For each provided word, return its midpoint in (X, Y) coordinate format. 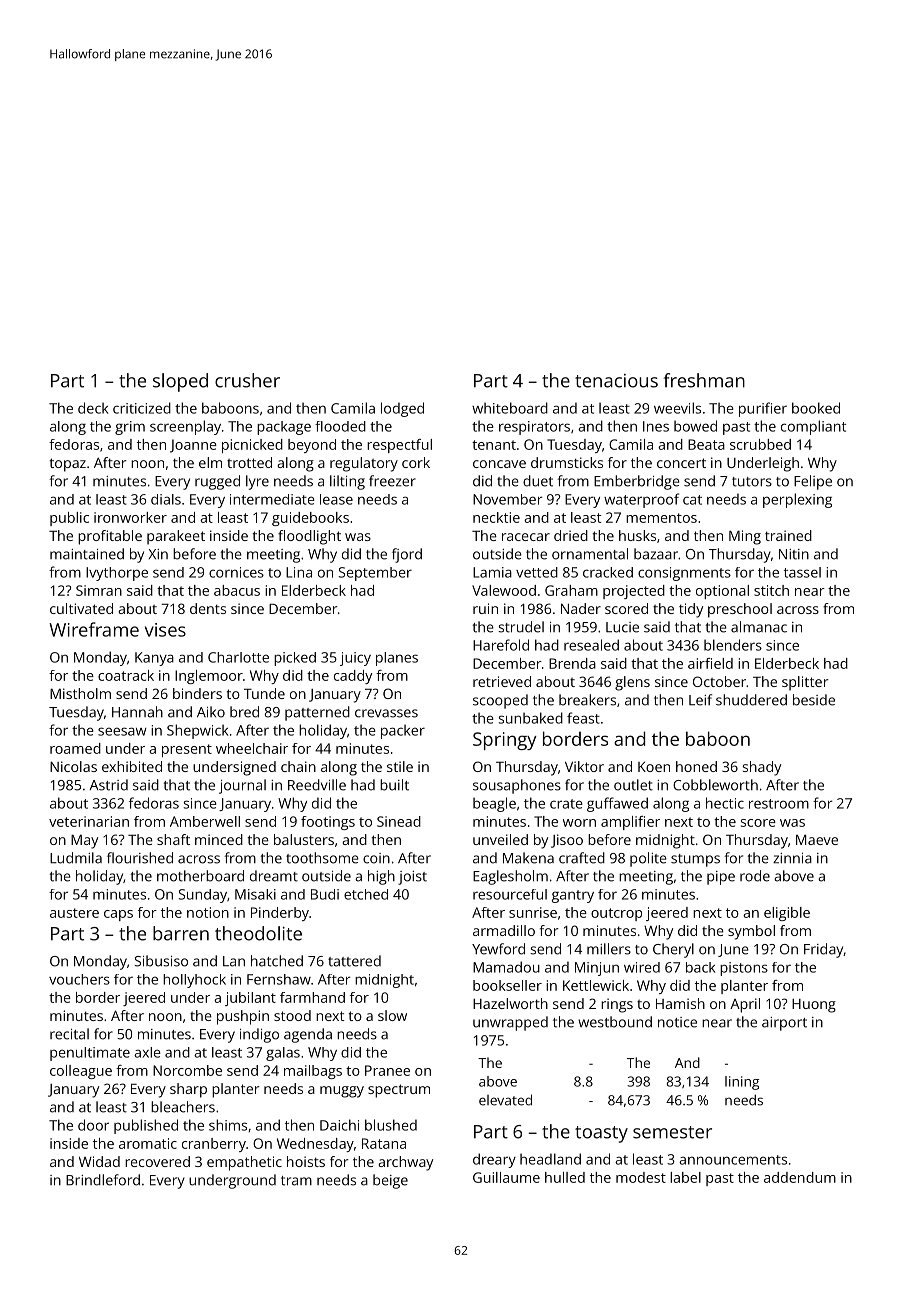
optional (722, 592)
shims (228, 1125)
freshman (704, 380)
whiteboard (510, 408)
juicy (355, 659)
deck (93, 408)
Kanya (154, 659)
